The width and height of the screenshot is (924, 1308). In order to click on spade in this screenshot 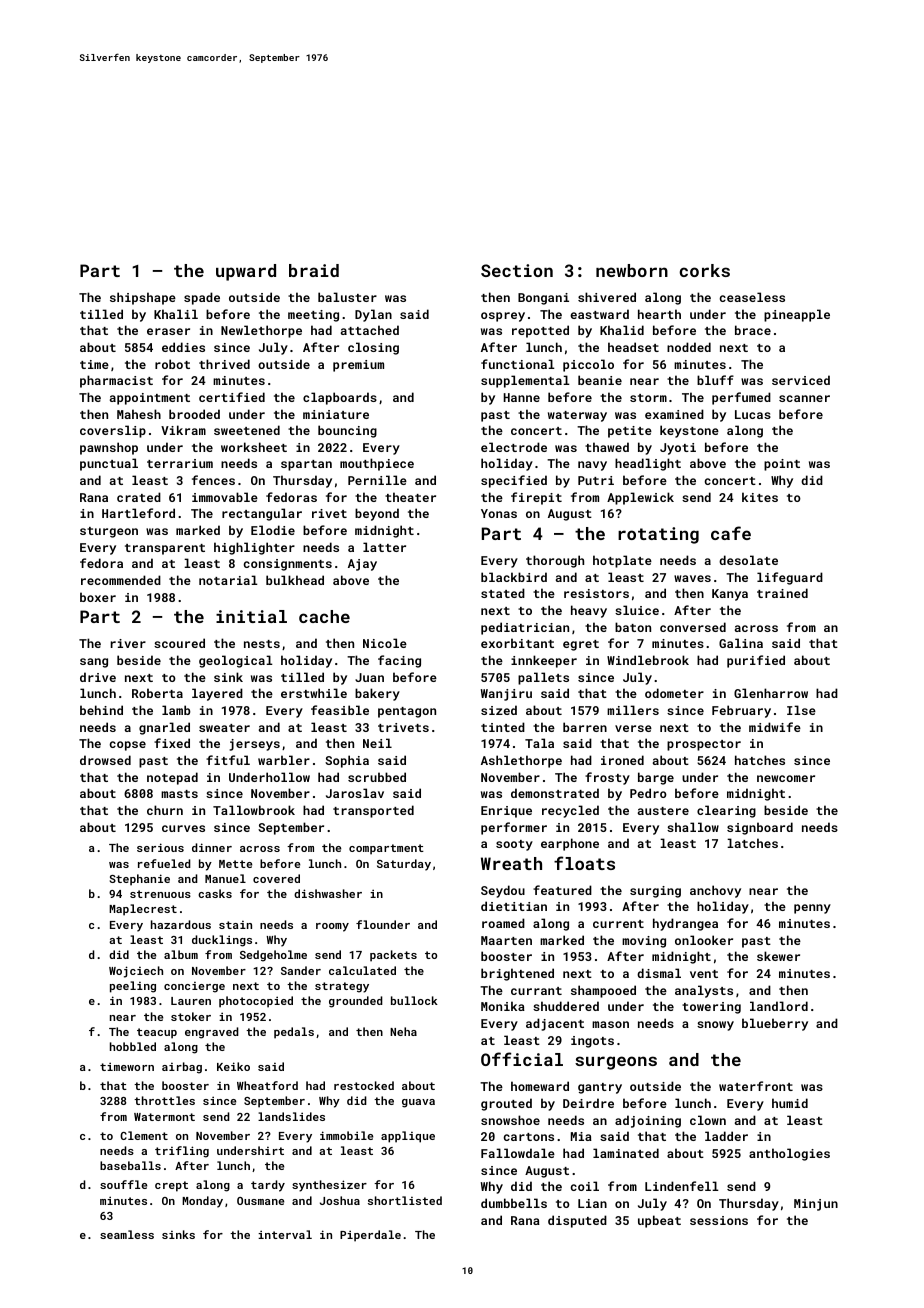, I will do `click(202, 298)`.
